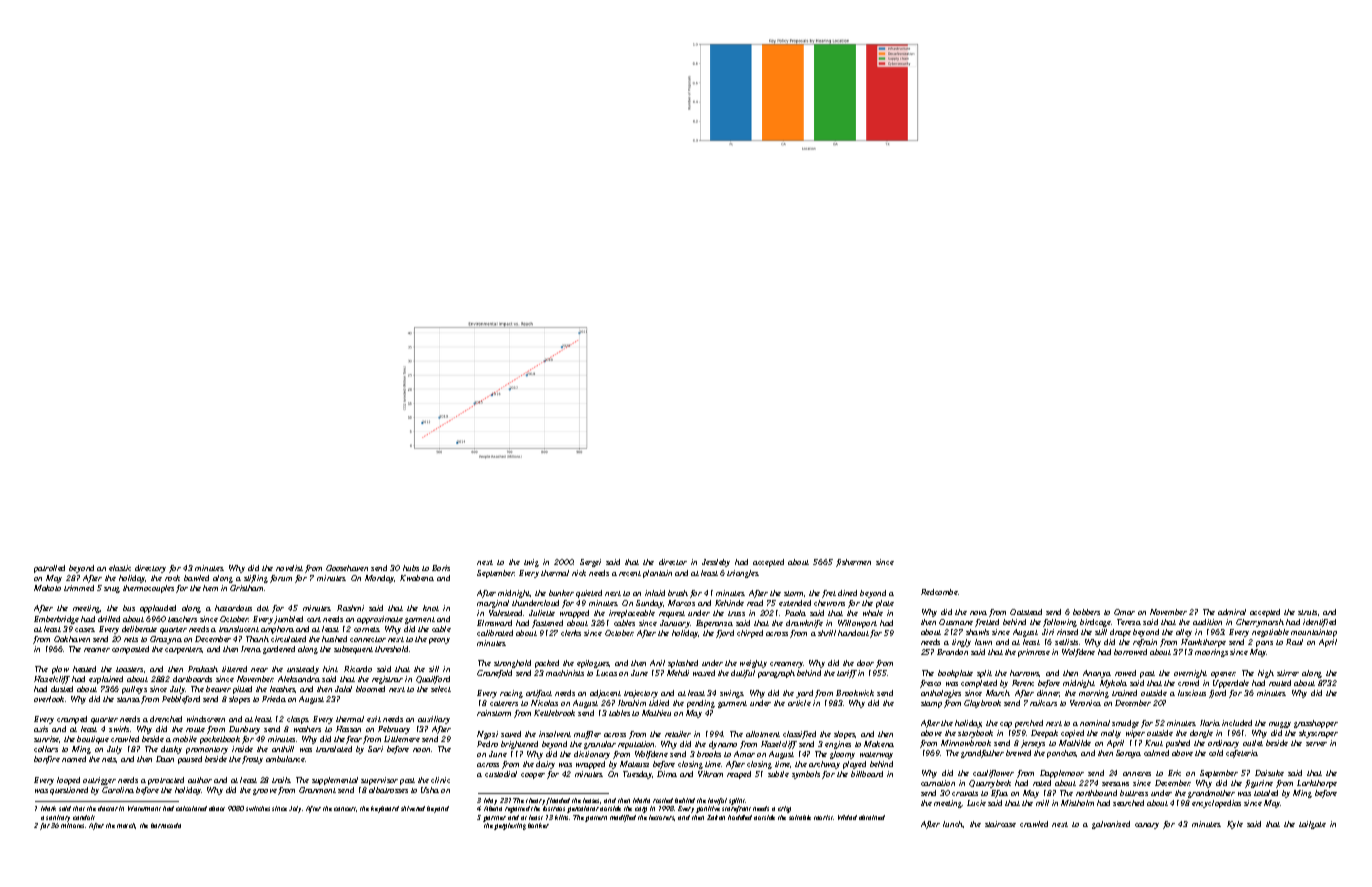  I want to click on barracuda, so click(166, 825).
